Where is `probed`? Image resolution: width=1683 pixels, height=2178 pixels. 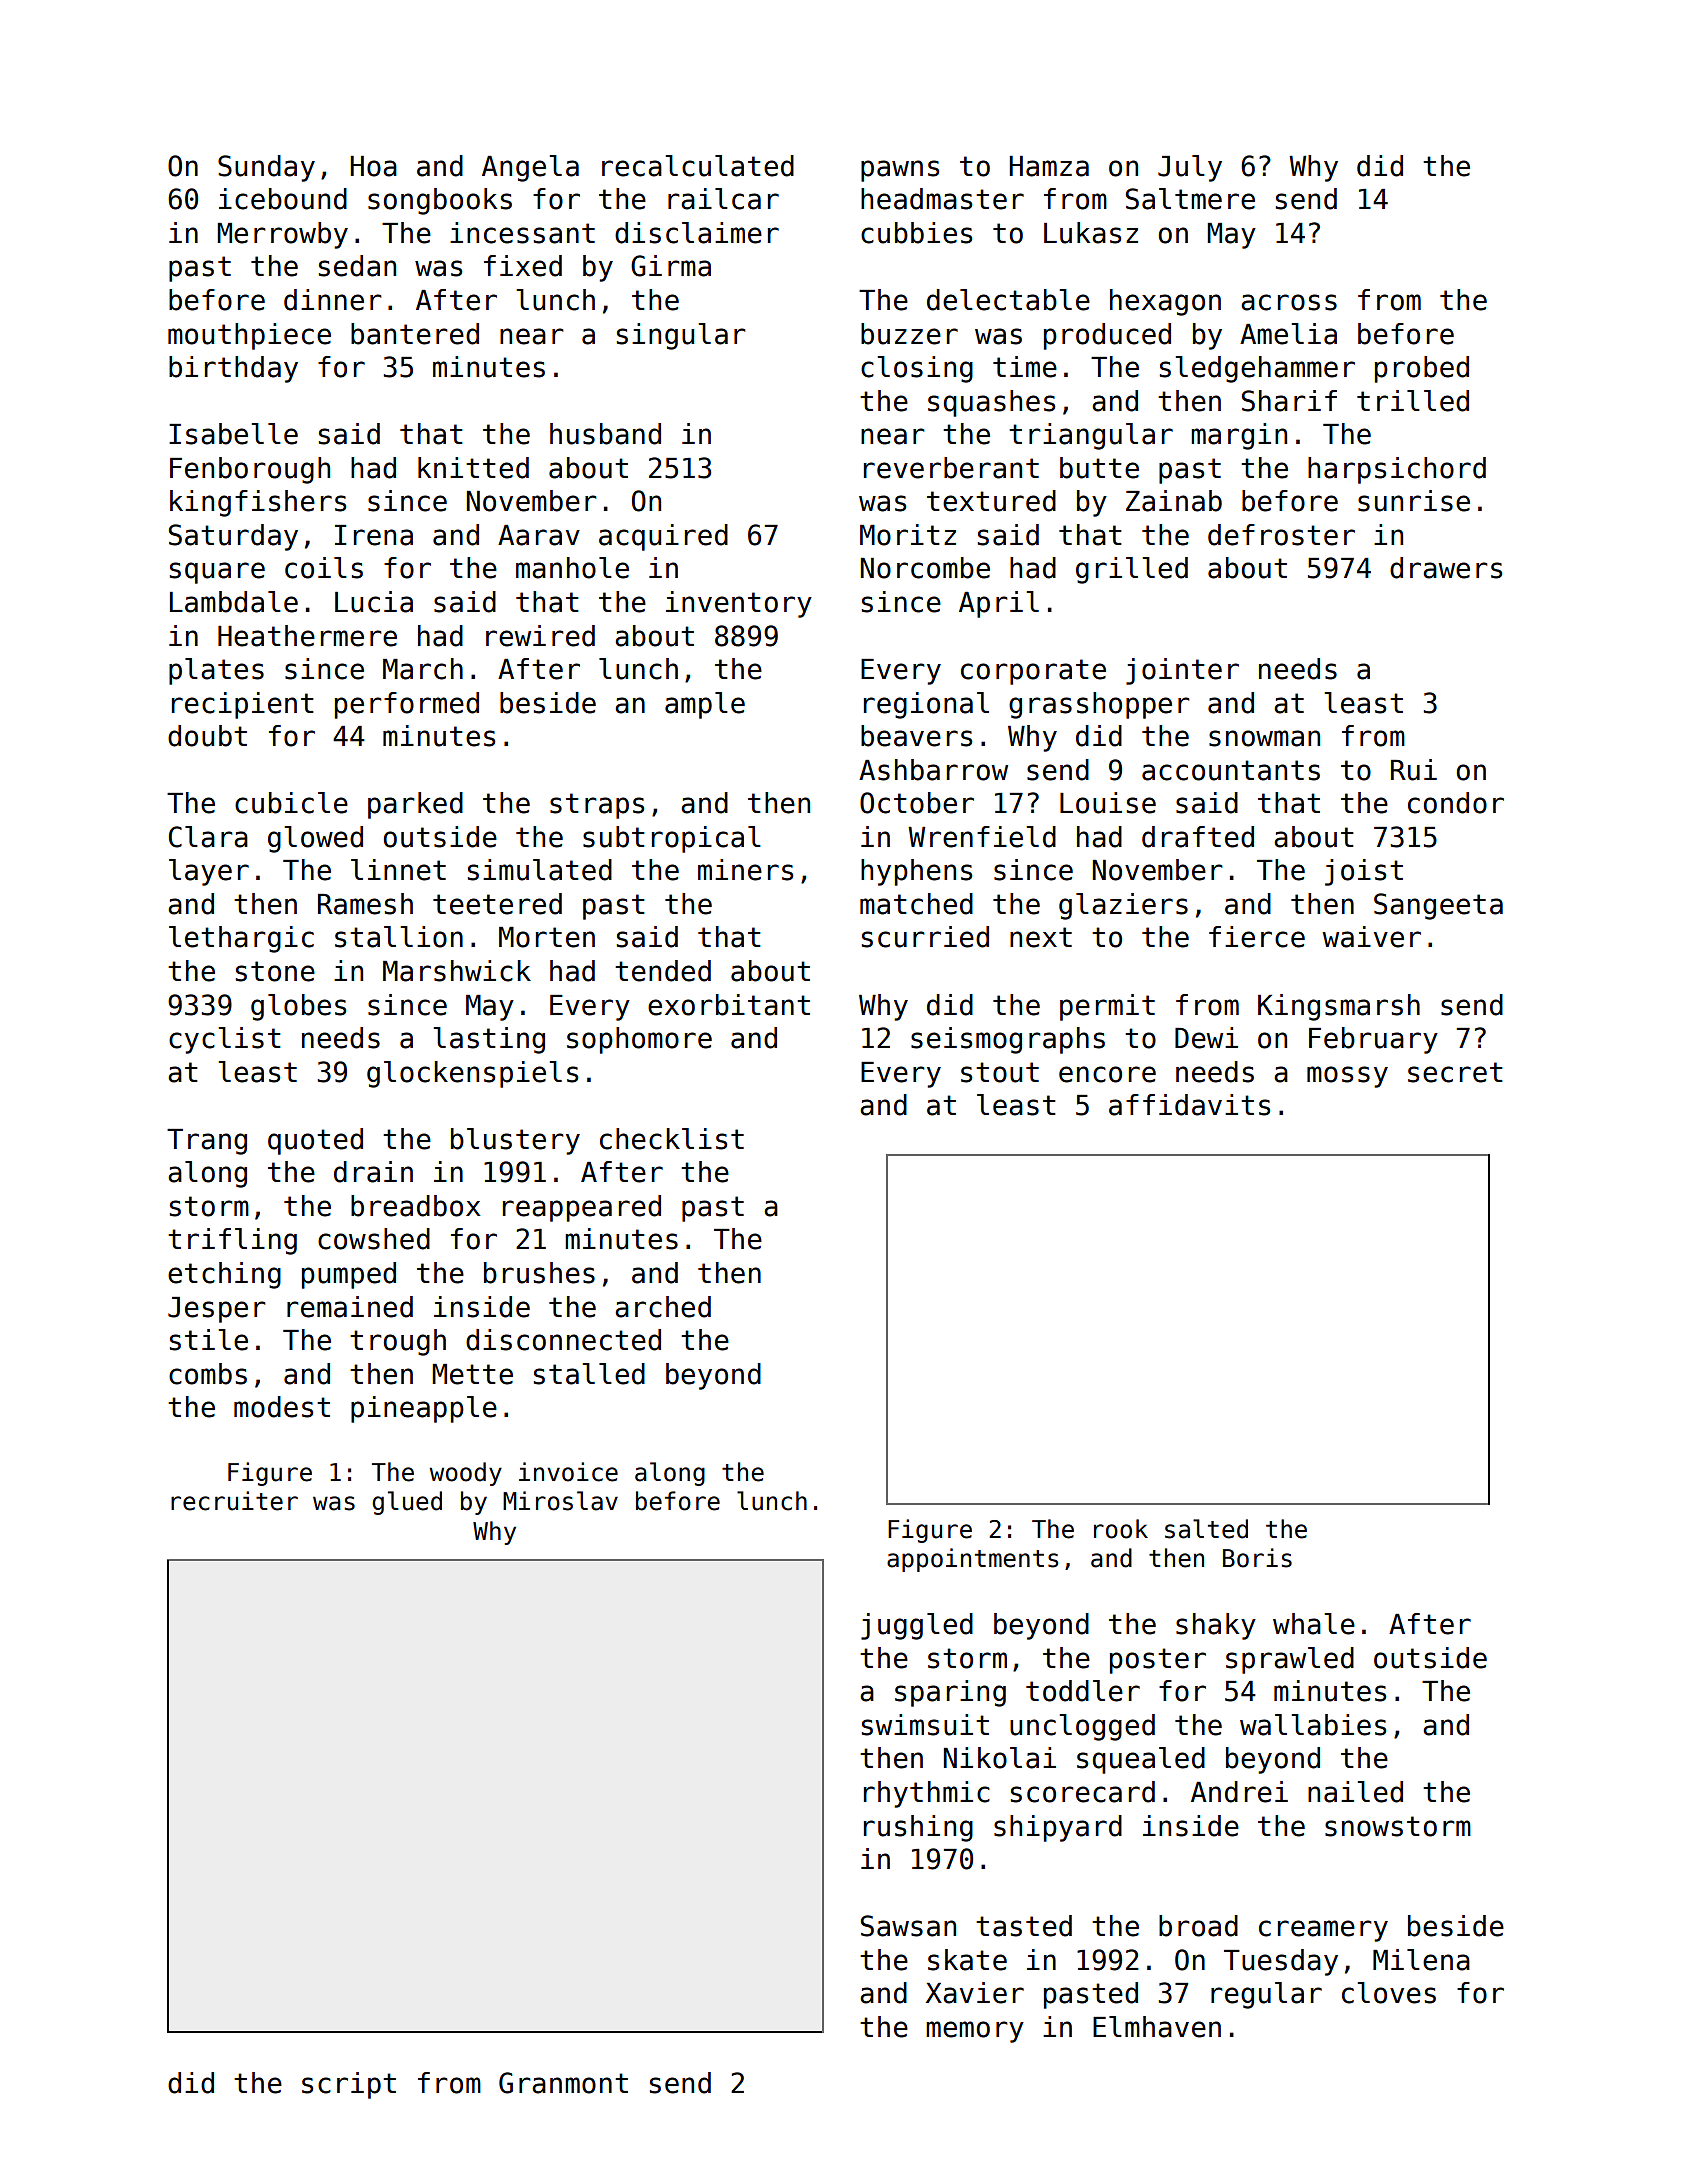 probed is located at coordinates (1422, 369).
